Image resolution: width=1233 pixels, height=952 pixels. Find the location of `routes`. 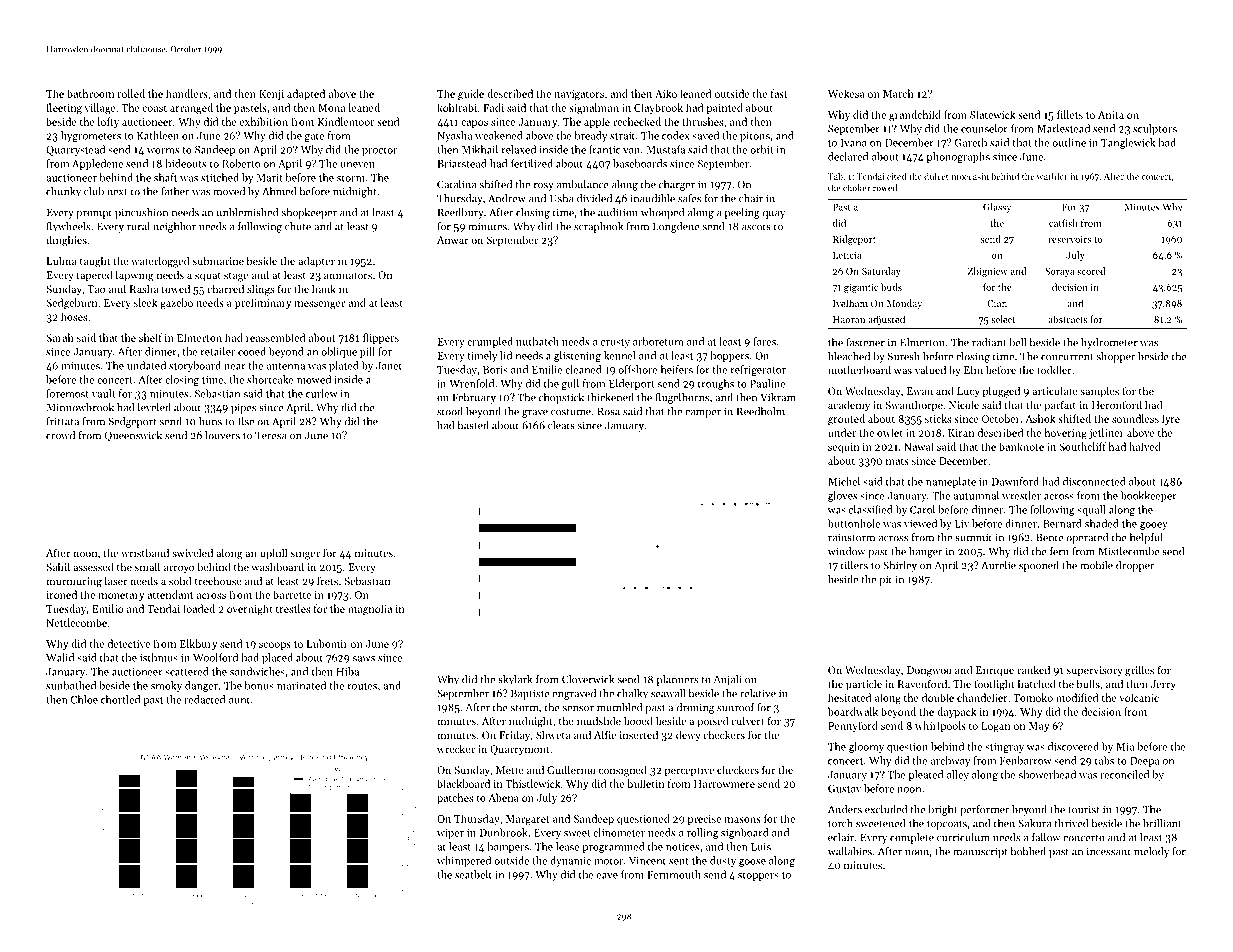

routes is located at coordinates (362, 686).
